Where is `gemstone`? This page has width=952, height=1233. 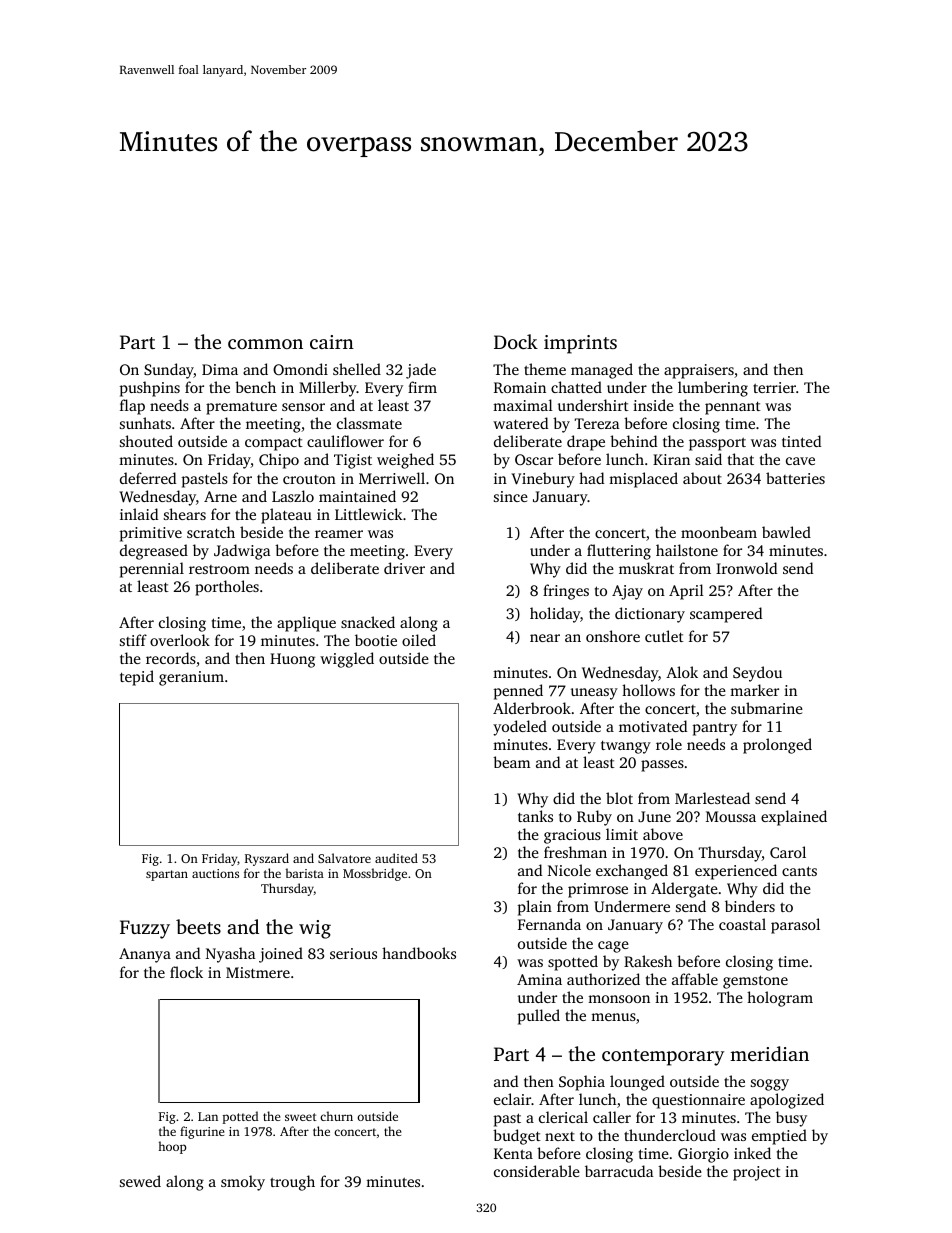
gemstone is located at coordinates (755, 982).
